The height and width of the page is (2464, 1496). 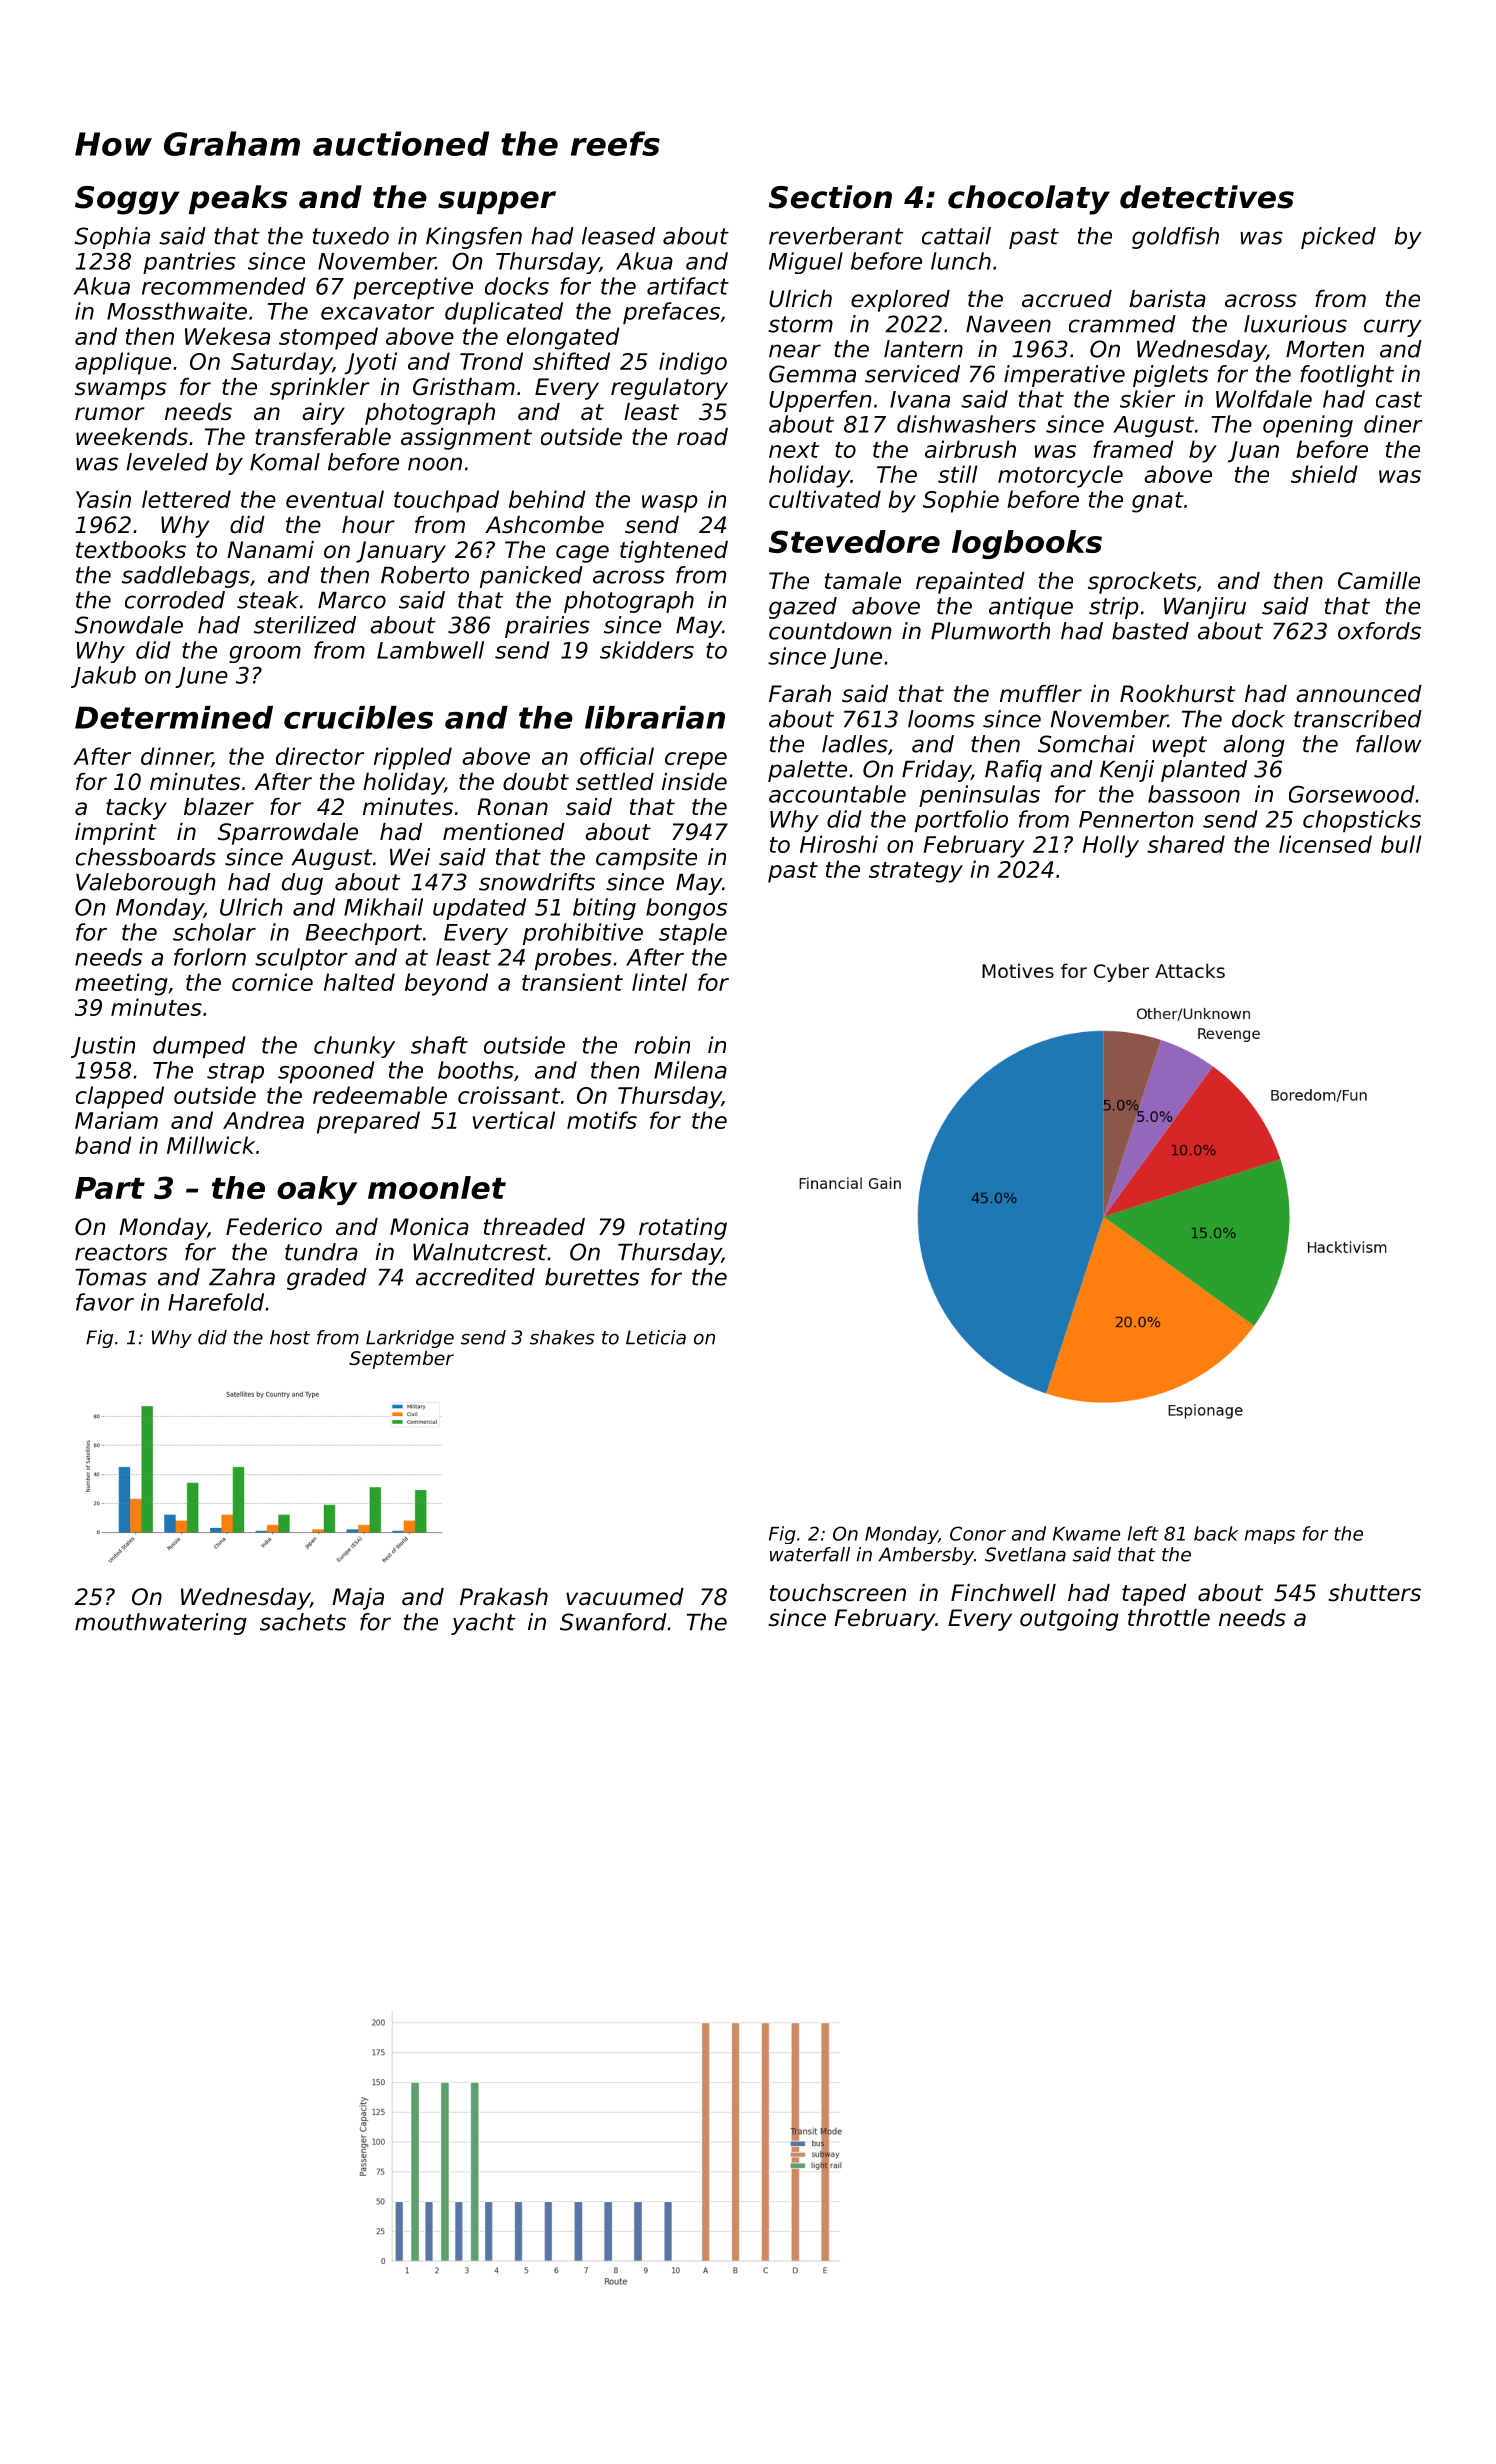 I want to click on Camille, so click(x=1379, y=581).
